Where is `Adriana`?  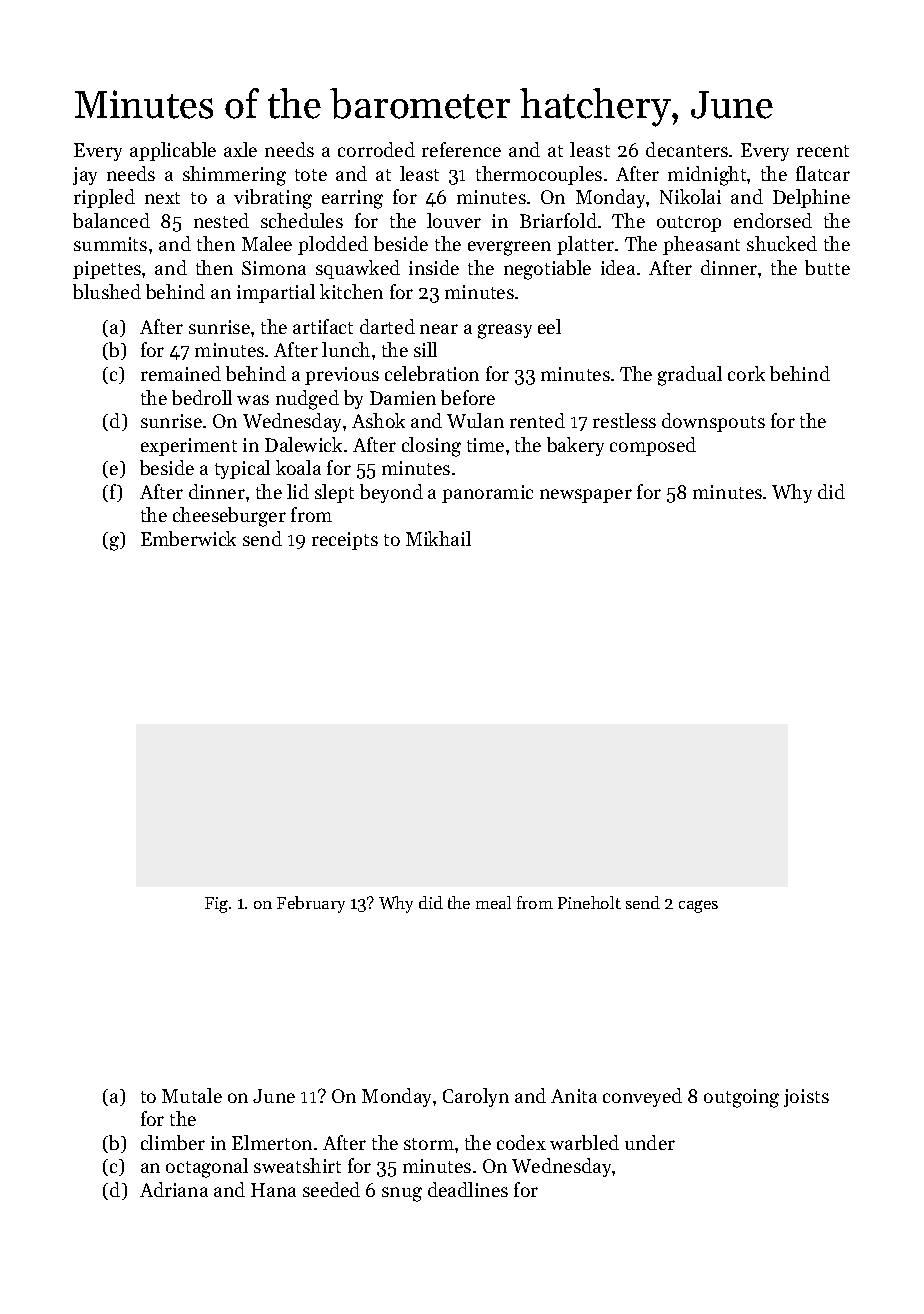 Adriana is located at coordinates (174, 1189).
